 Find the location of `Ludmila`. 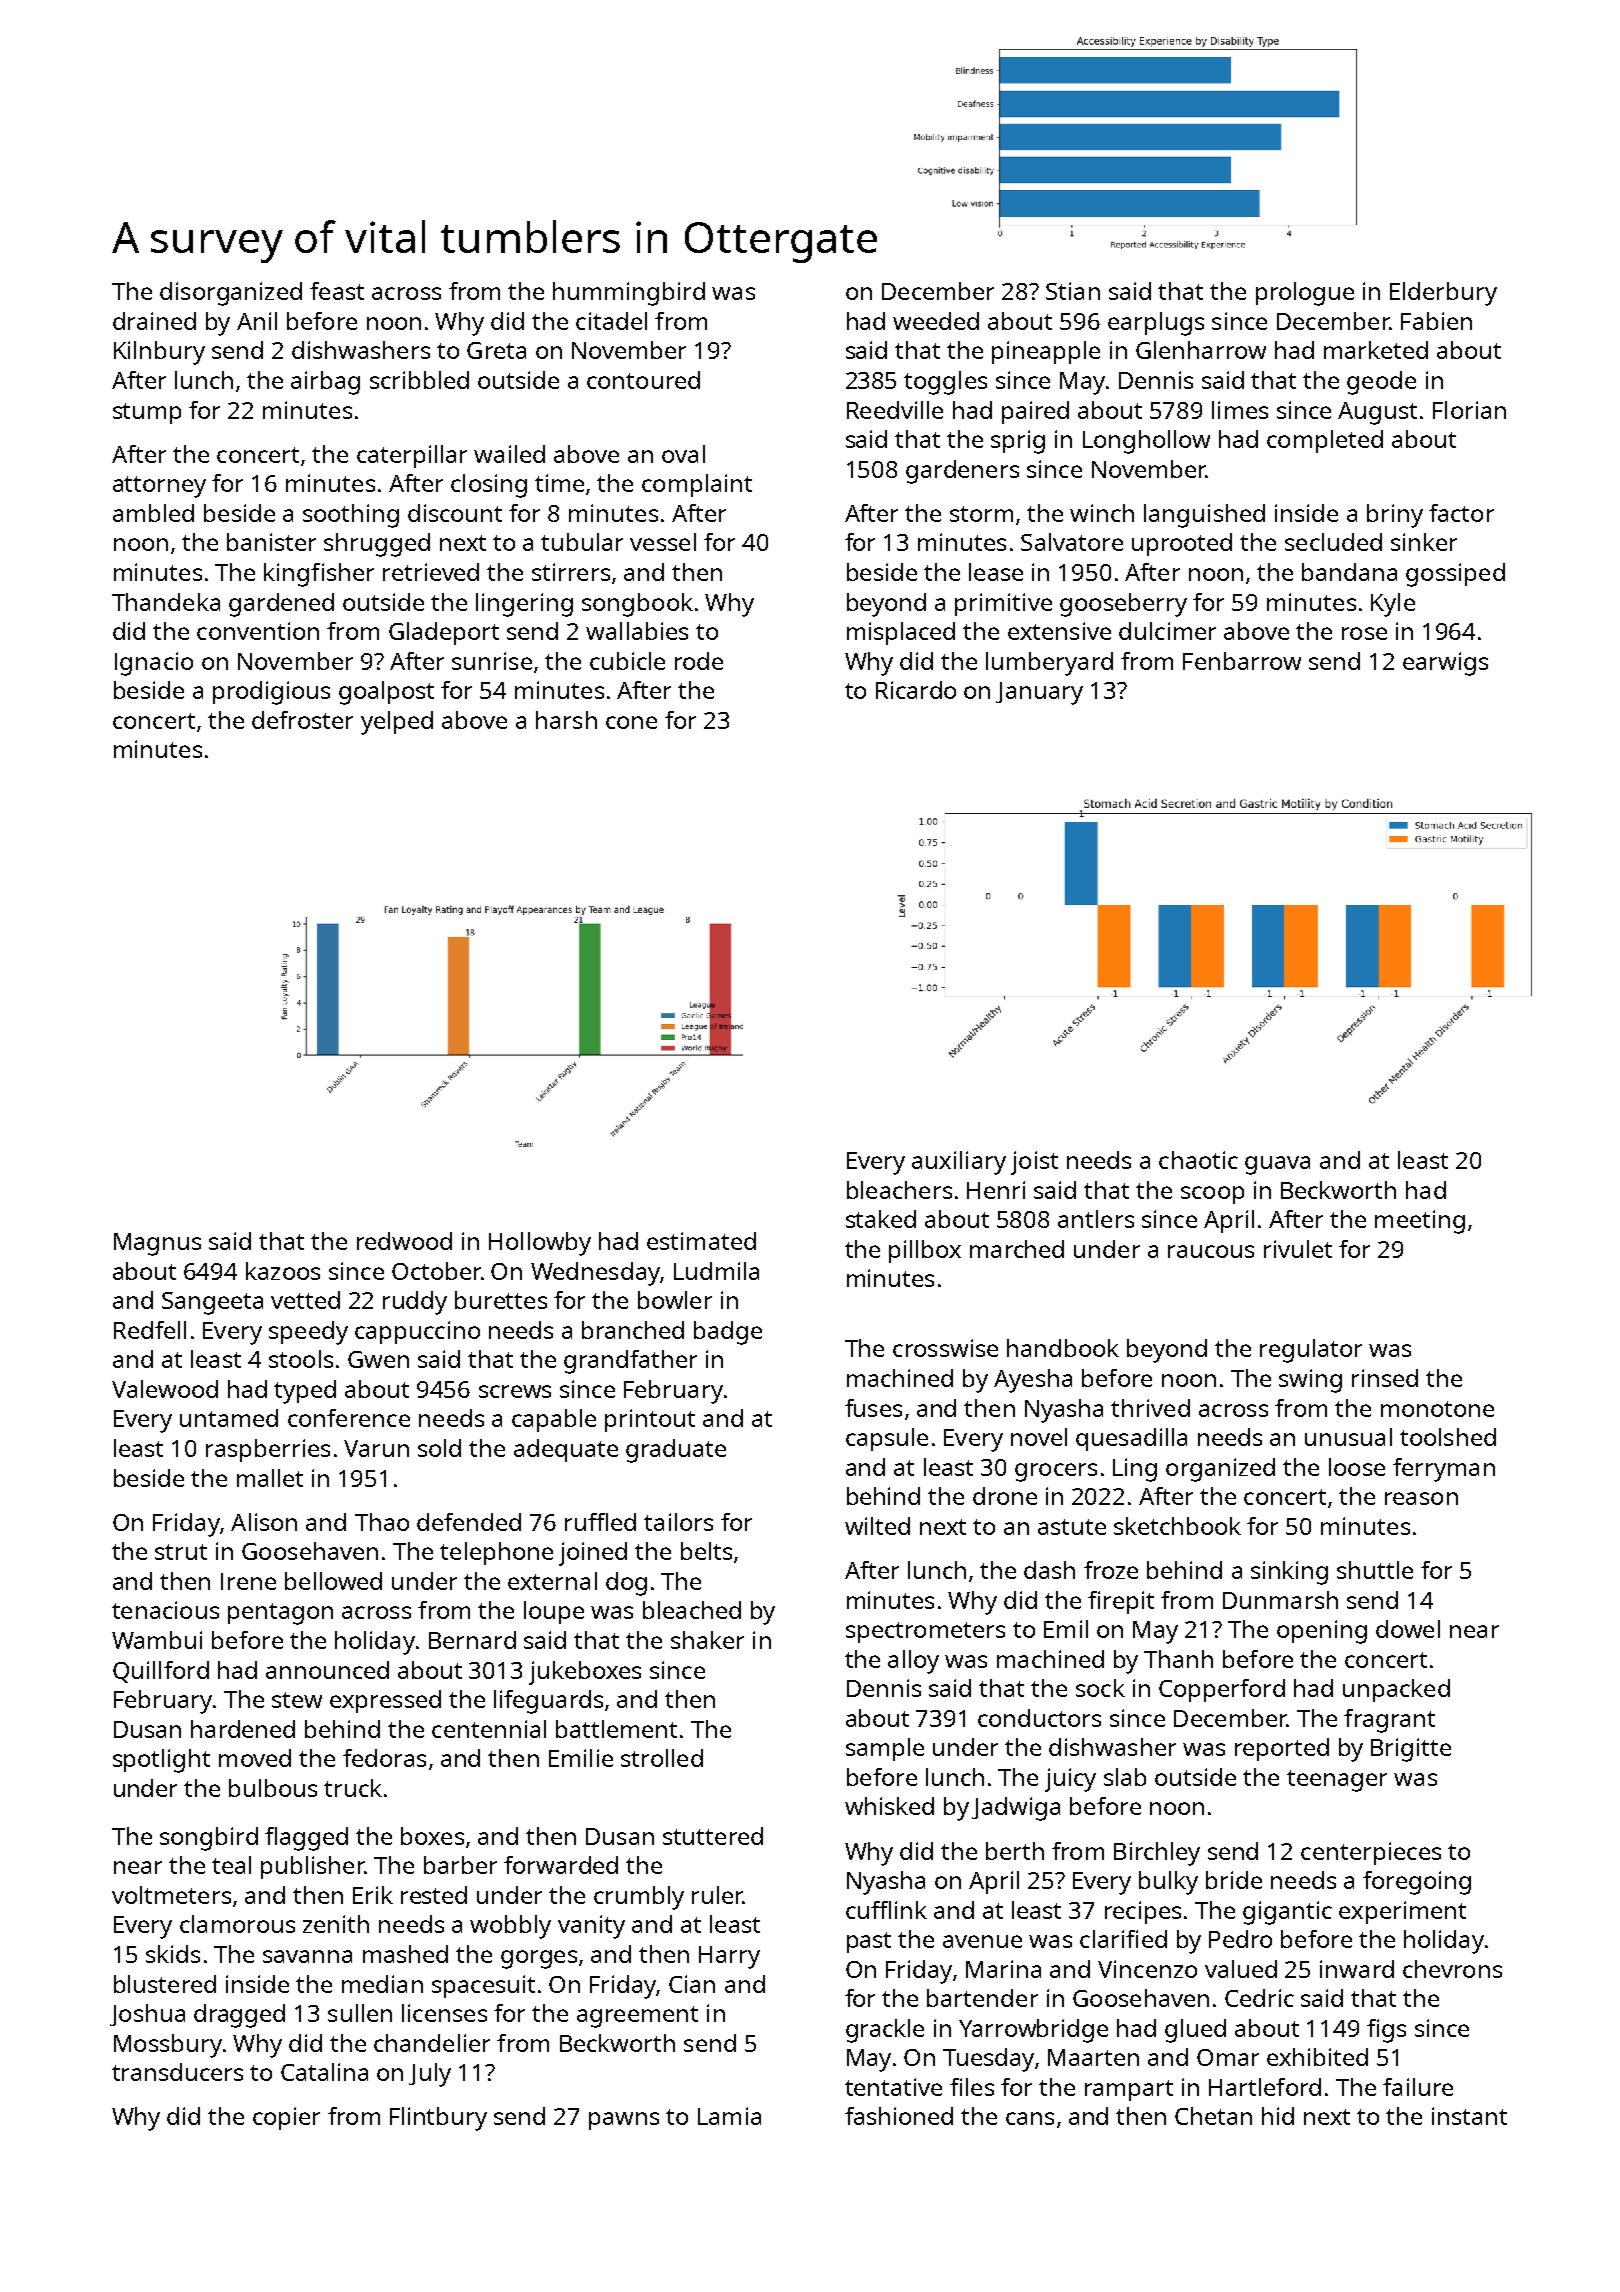

Ludmila is located at coordinates (716, 1271).
